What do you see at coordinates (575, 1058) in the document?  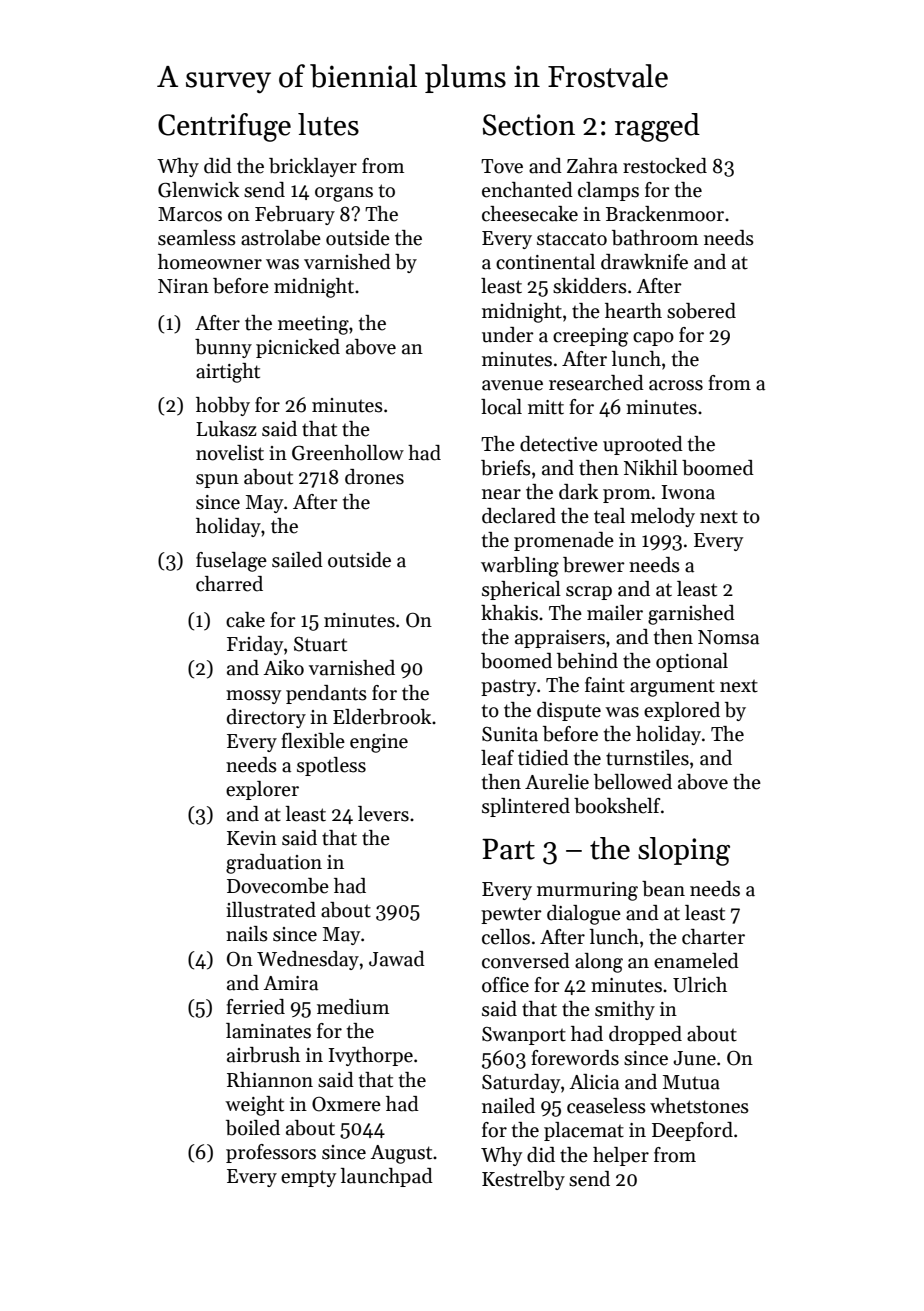 I see `forewords` at bounding box center [575, 1058].
